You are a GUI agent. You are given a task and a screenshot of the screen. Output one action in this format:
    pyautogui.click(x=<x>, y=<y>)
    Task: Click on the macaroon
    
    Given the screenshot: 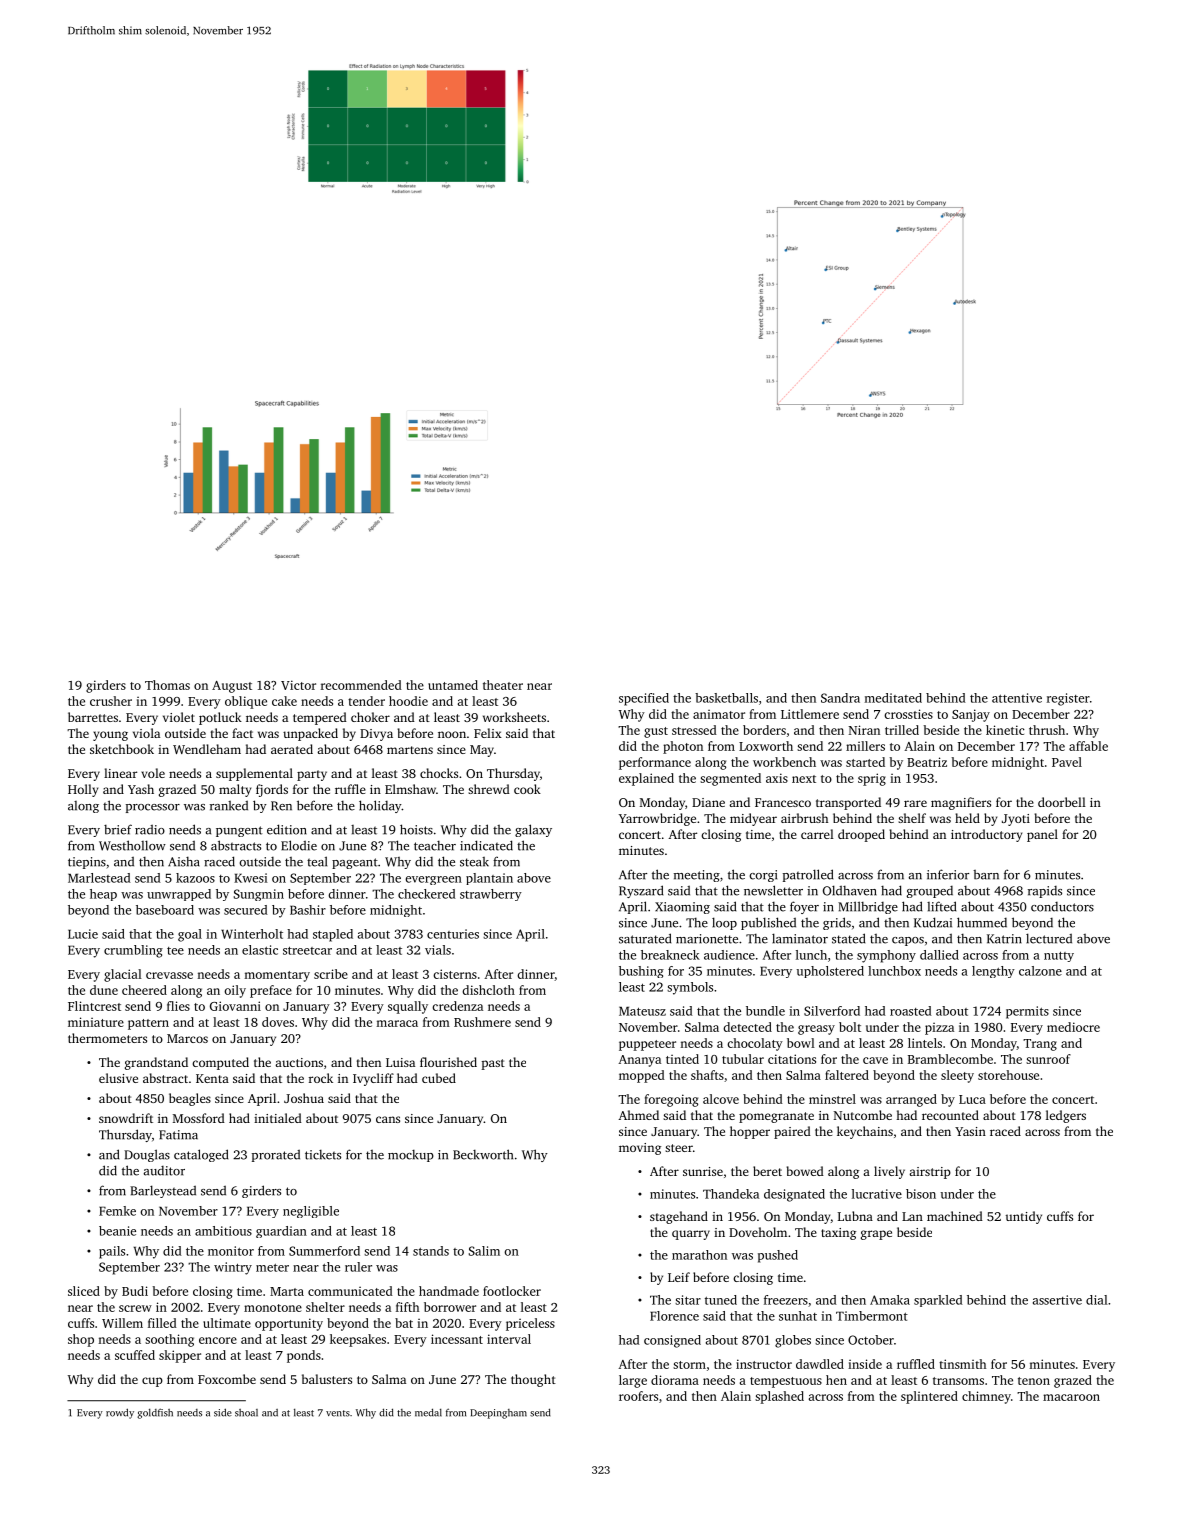 What is the action you would take?
    pyautogui.click(x=1071, y=1397)
